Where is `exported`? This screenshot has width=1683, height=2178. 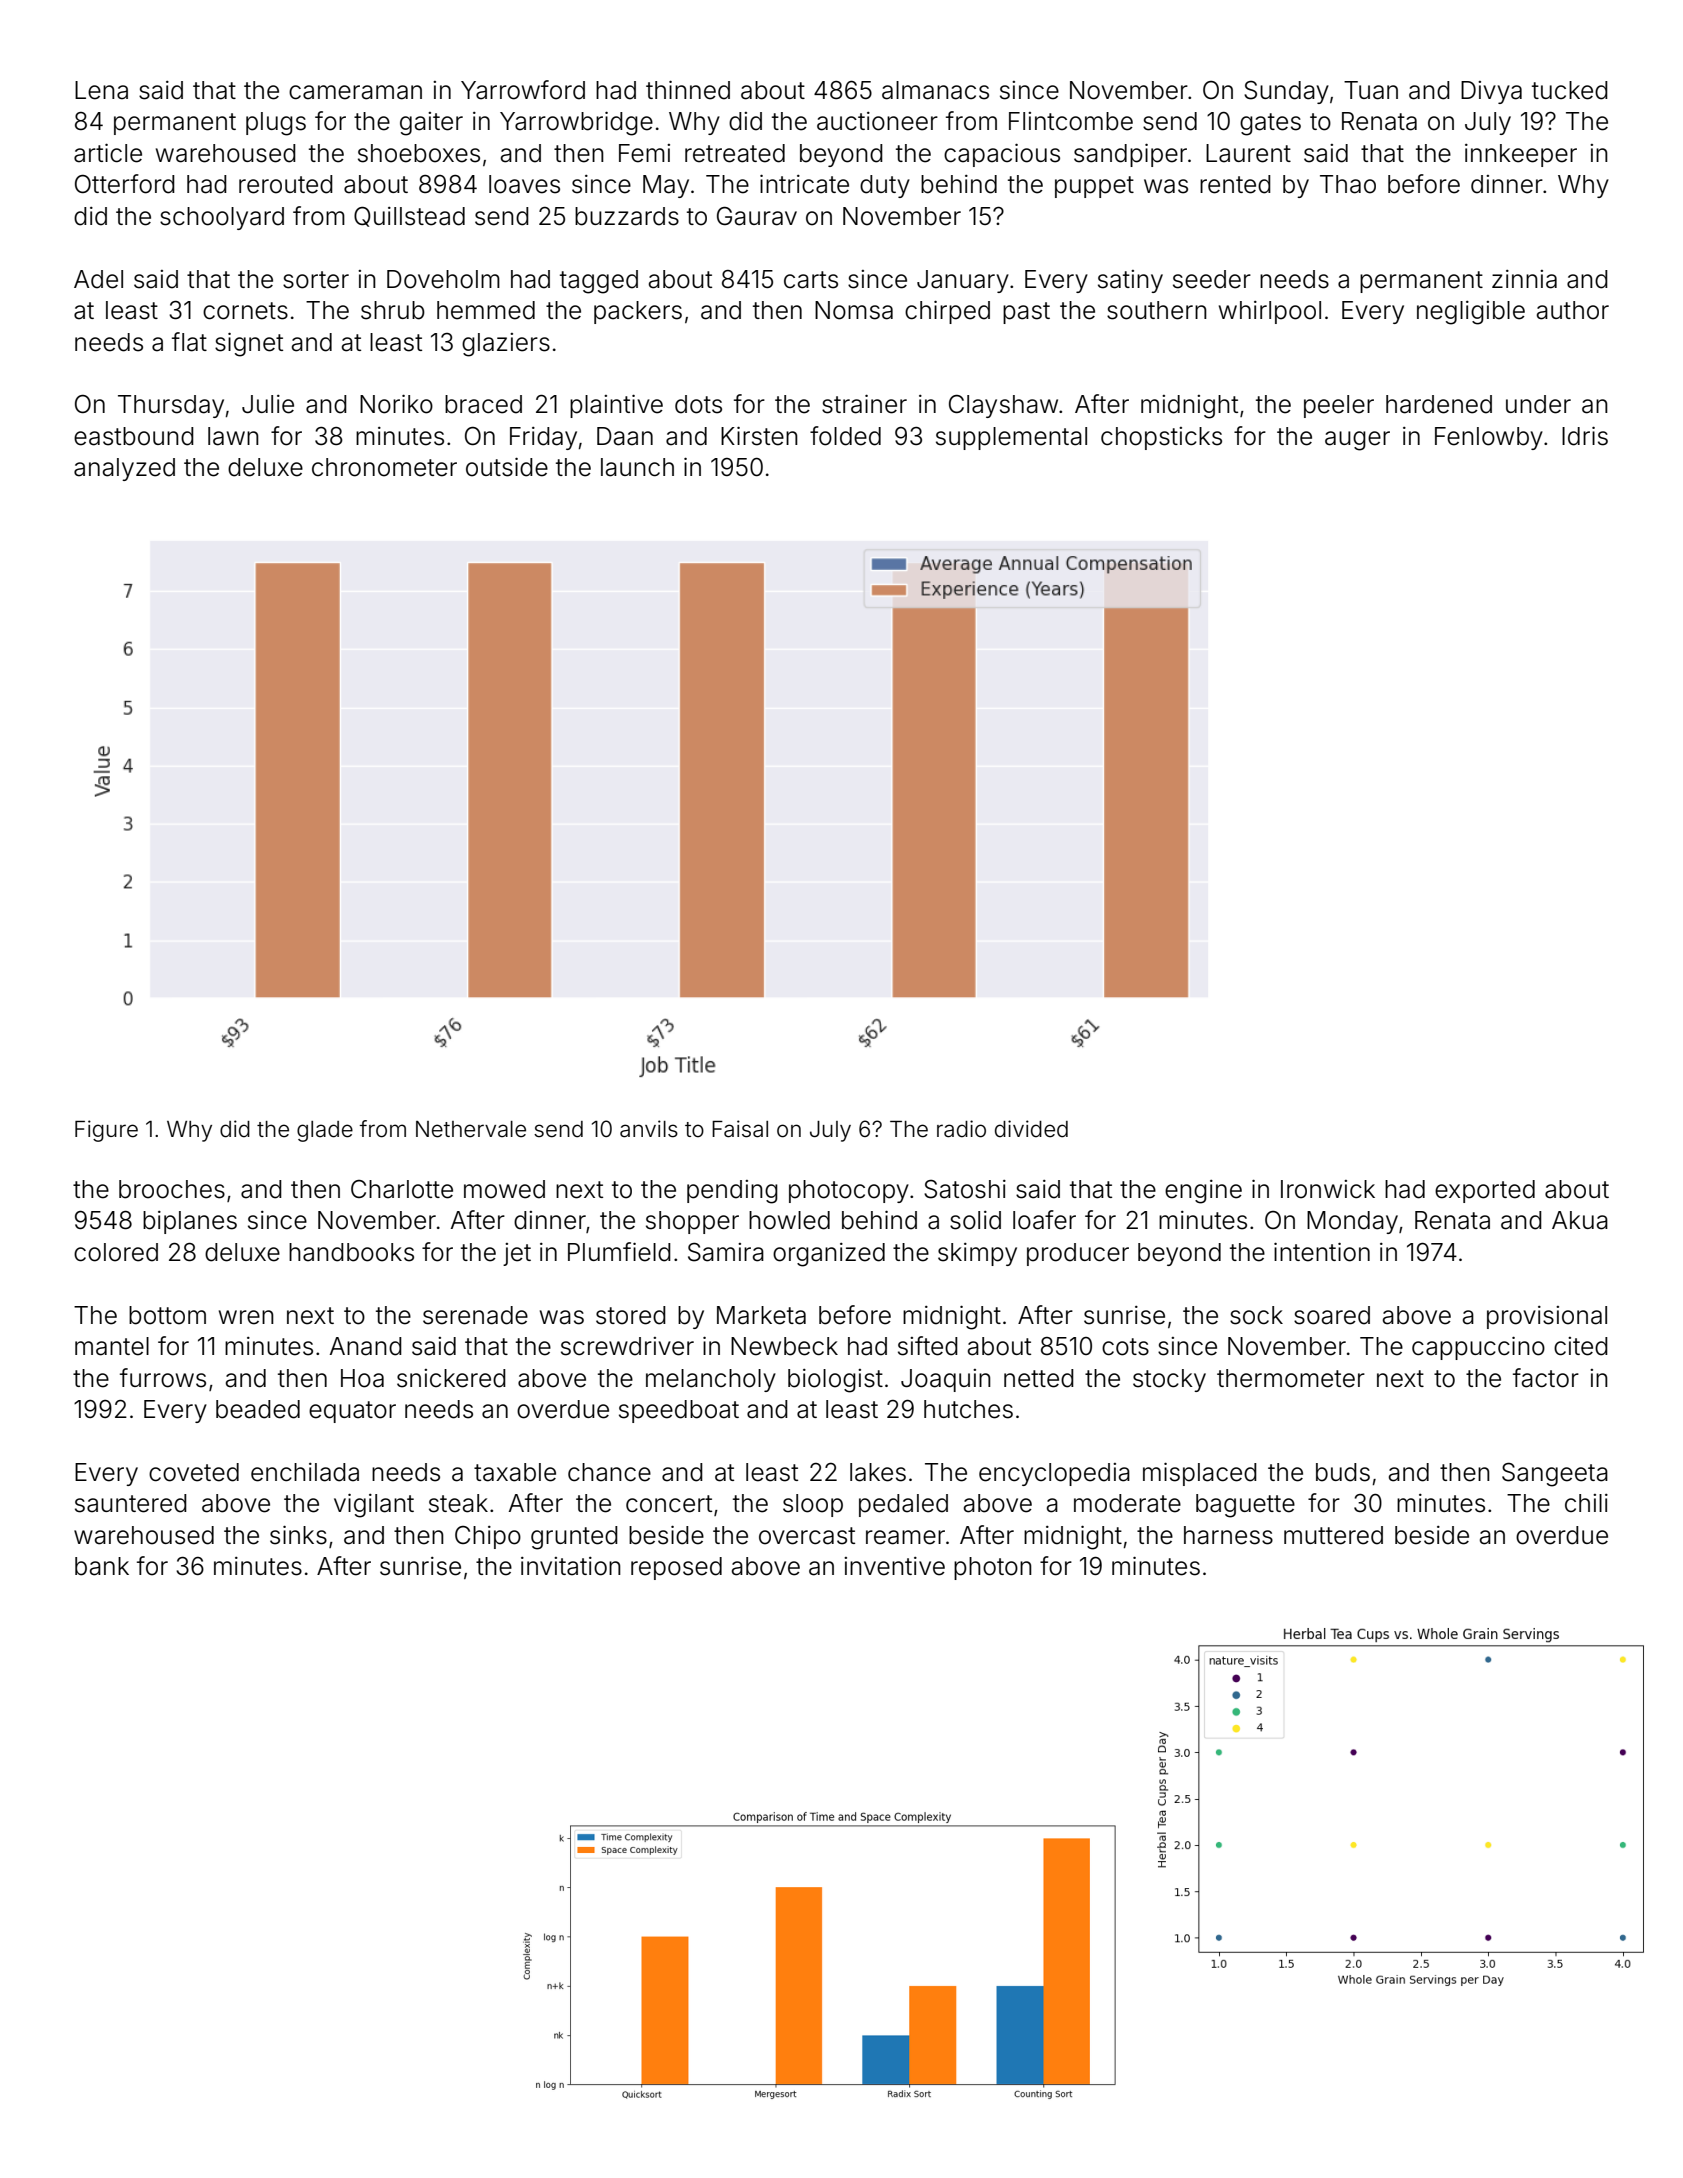 exported is located at coordinates (1485, 1191).
